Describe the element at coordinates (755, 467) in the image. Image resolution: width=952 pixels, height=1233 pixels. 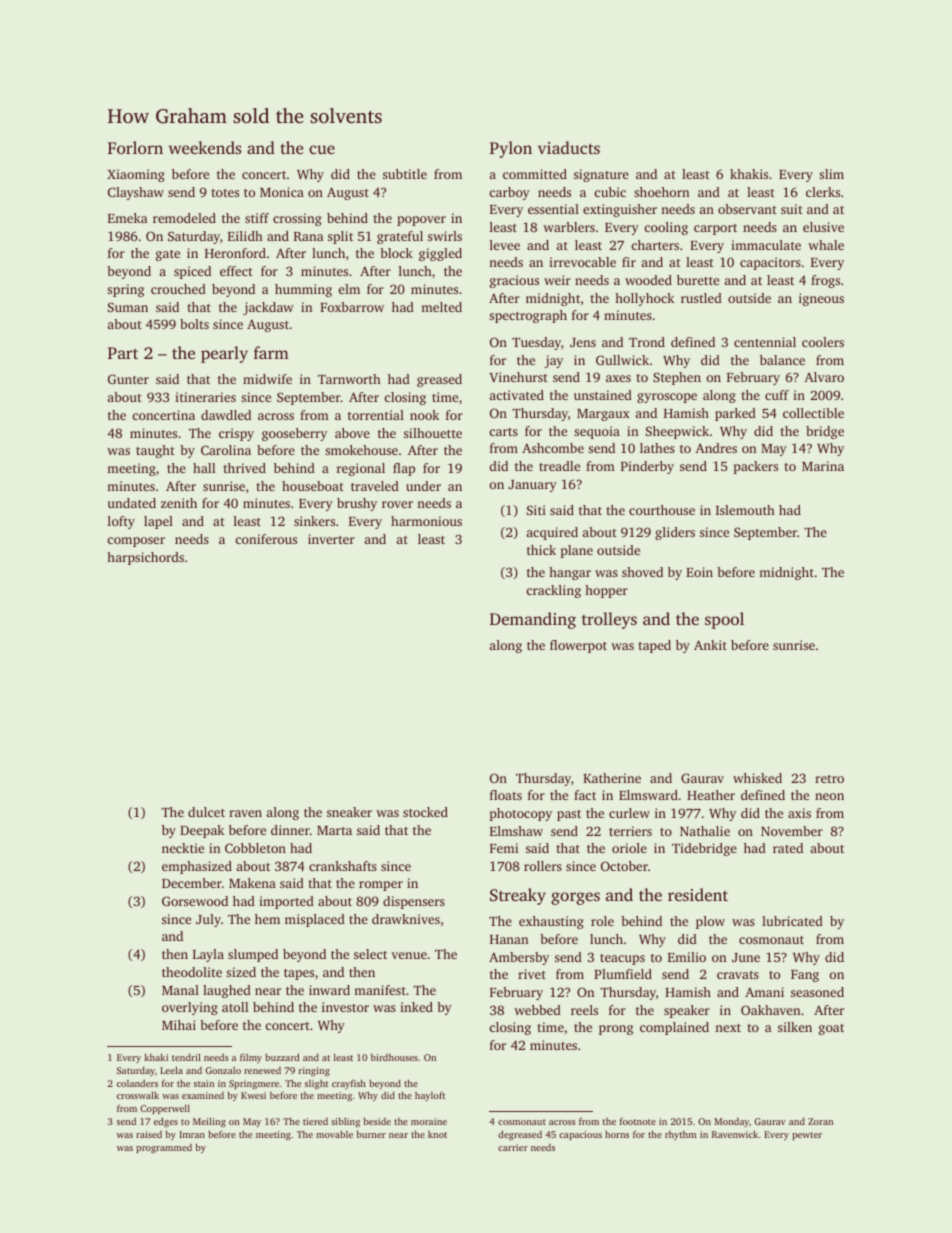
I see `packers` at that location.
